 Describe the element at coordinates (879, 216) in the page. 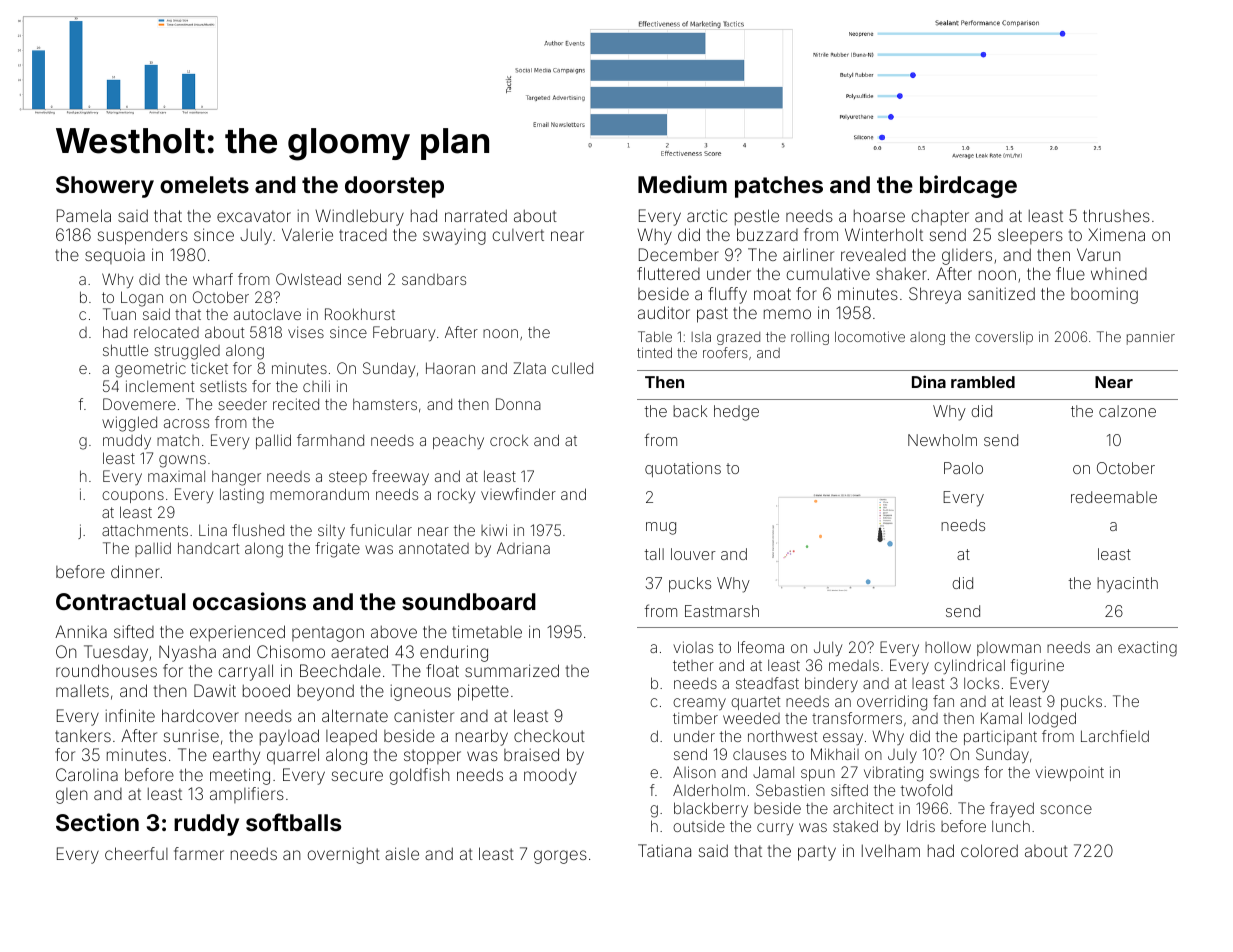

I see `hoarse` at that location.
